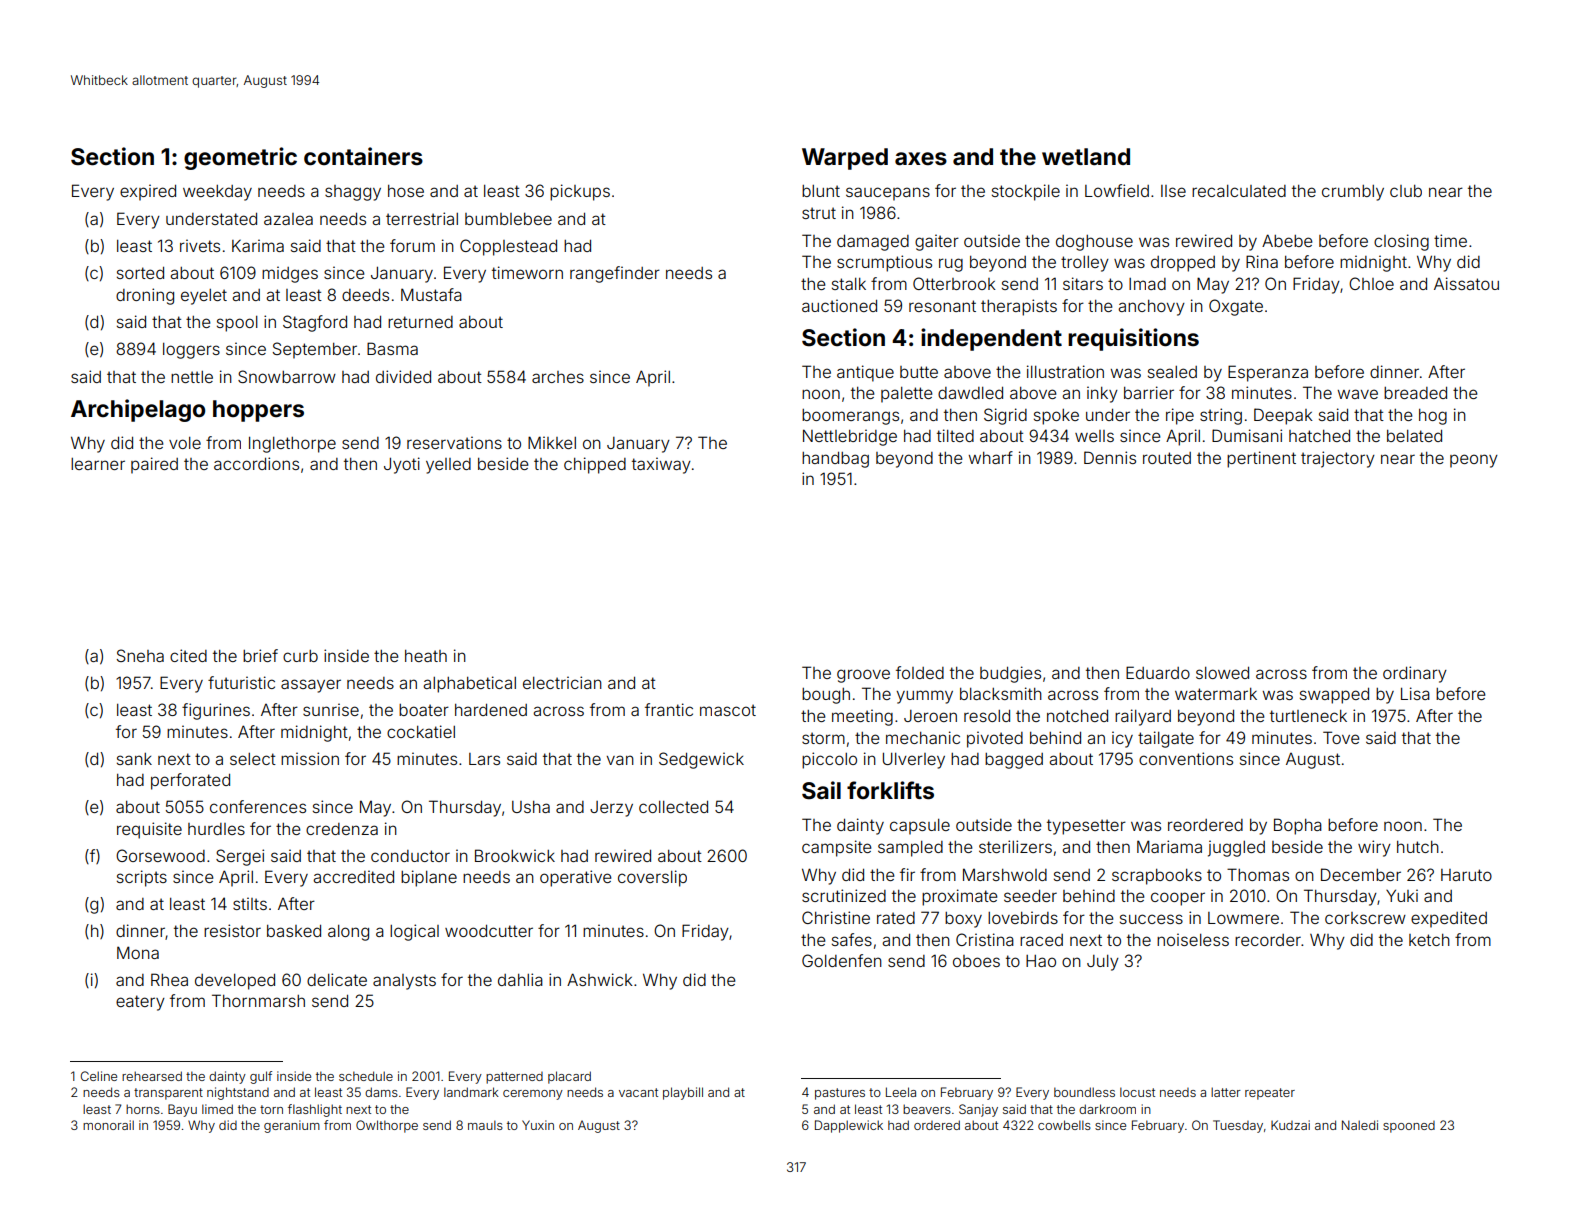  What do you see at coordinates (1086, 157) in the page?
I see `wetland` at bounding box center [1086, 157].
